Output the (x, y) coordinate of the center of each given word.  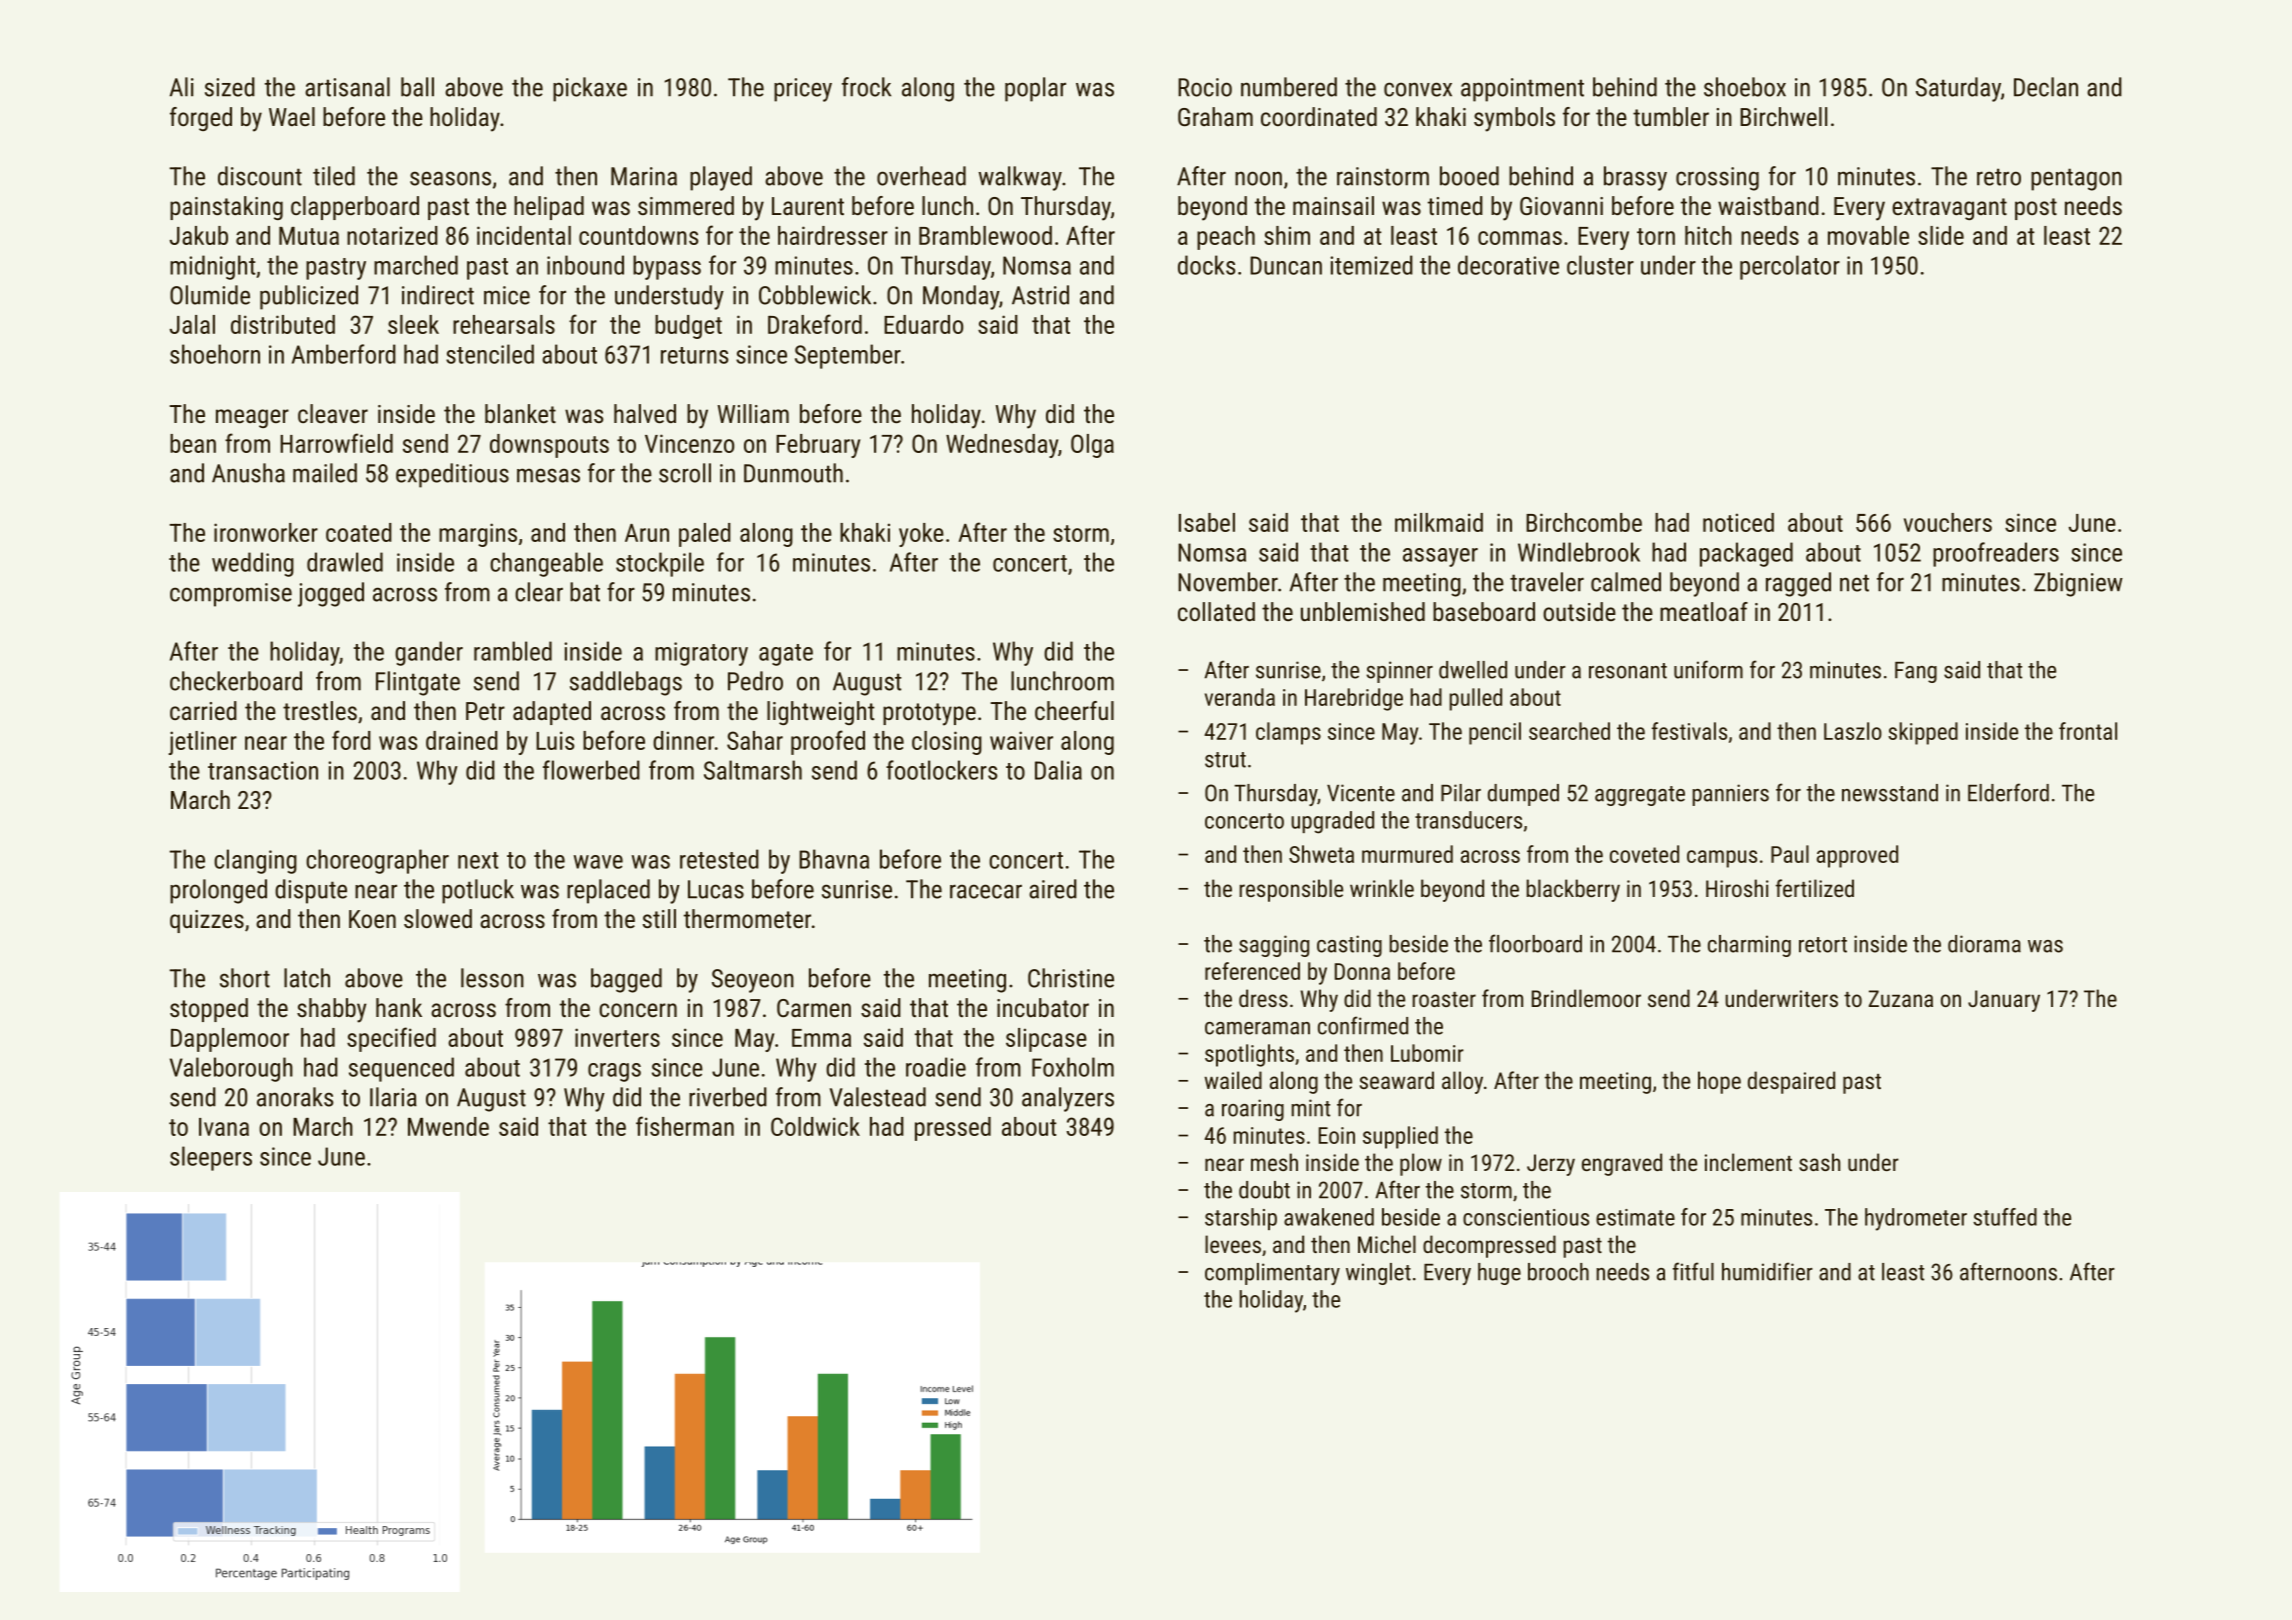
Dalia (1058, 770)
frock (866, 87)
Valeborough (231, 1069)
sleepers (211, 1158)
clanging (255, 861)
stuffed (2005, 1217)
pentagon (2076, 179)
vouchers (1948, 522)
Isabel (1207, 522)
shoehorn (215, 354)
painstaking (226, 208)
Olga (1092, 446)
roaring (1253, 1110)
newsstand (1890, 793)
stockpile (660, 564)
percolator (1790, 267)
